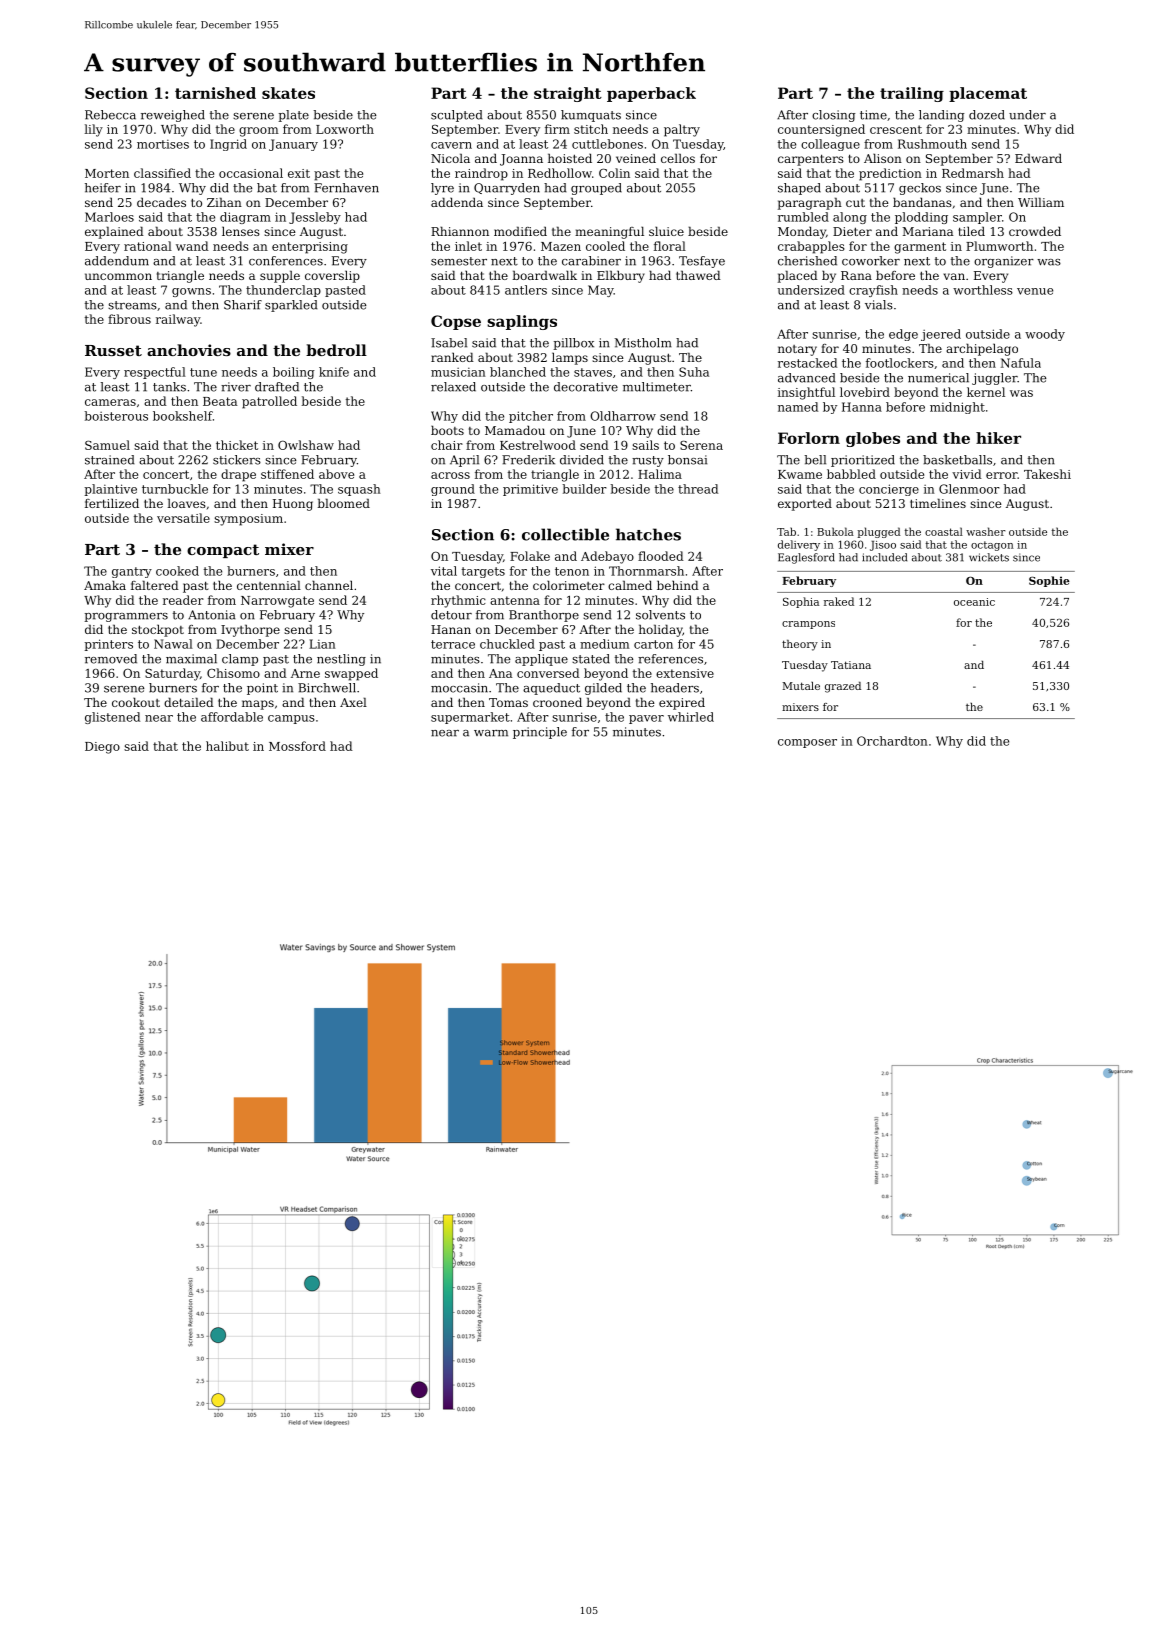 The height and width of the page is (1640, 1159). I want to click on halibut, so click(227, 746).
